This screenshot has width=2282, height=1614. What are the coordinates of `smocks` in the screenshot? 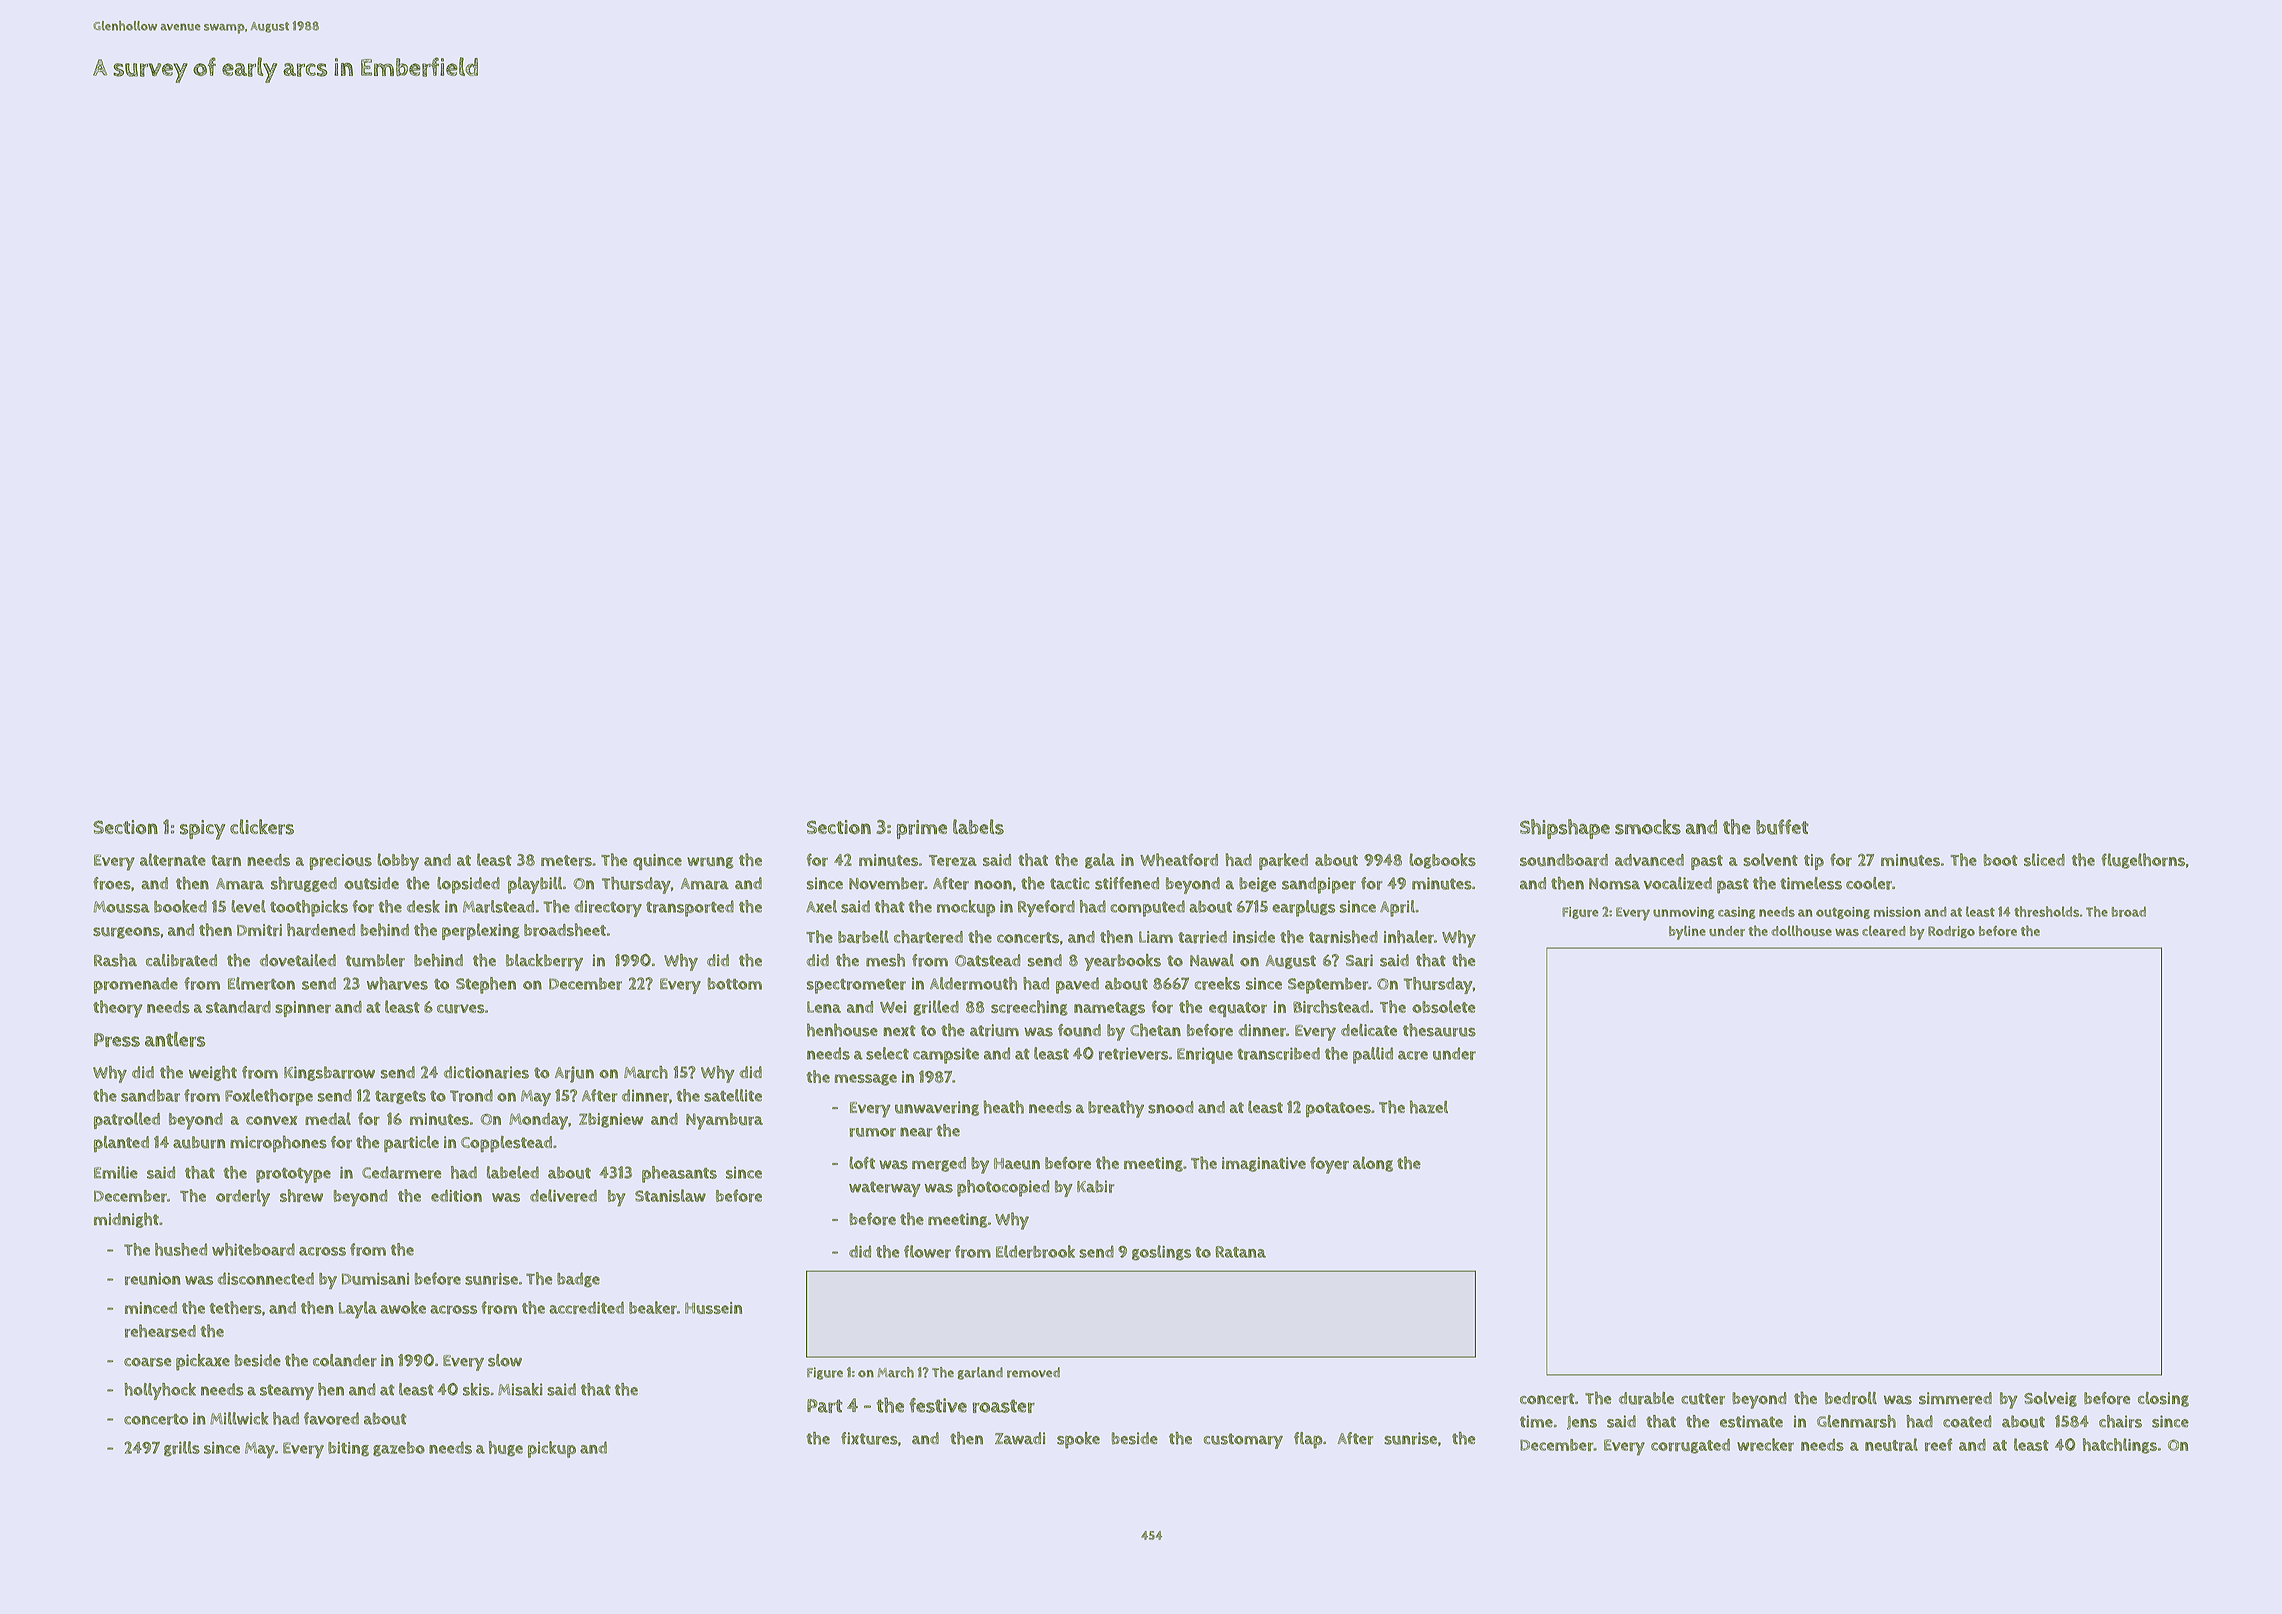 It's located at (1648, 827).
